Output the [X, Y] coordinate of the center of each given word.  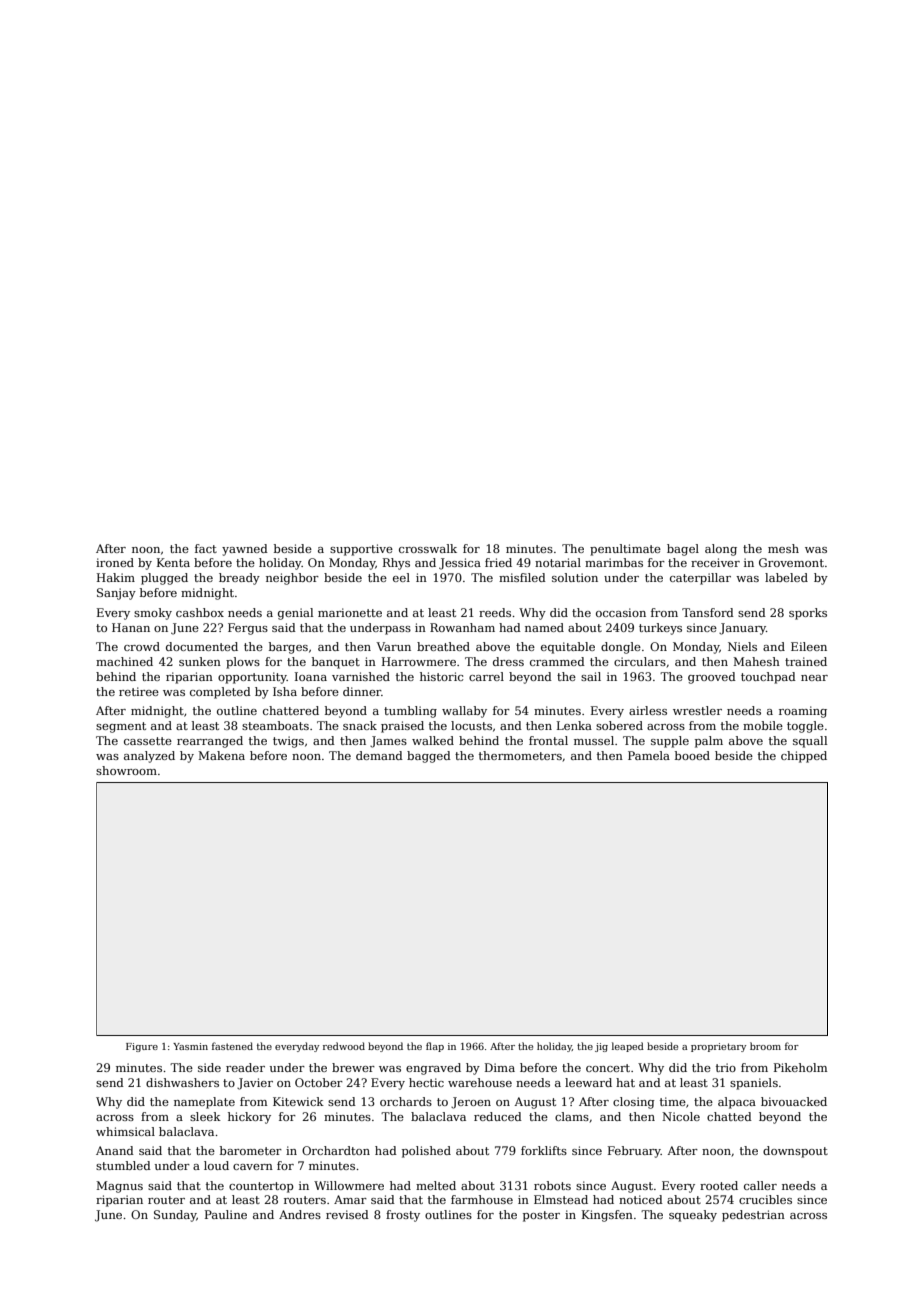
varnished [361, 676]
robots [552, 1185]
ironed [115, 562]
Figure [142, 1047]
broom [765, 1046]
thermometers [520, 755]
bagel [683, 550]
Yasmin [190, 1046]
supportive [361, 550]
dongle [621, 648]
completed [220, 693]
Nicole [681, 1116]
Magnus [119, 1187]
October [319, 1082]
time [673, 1101]
